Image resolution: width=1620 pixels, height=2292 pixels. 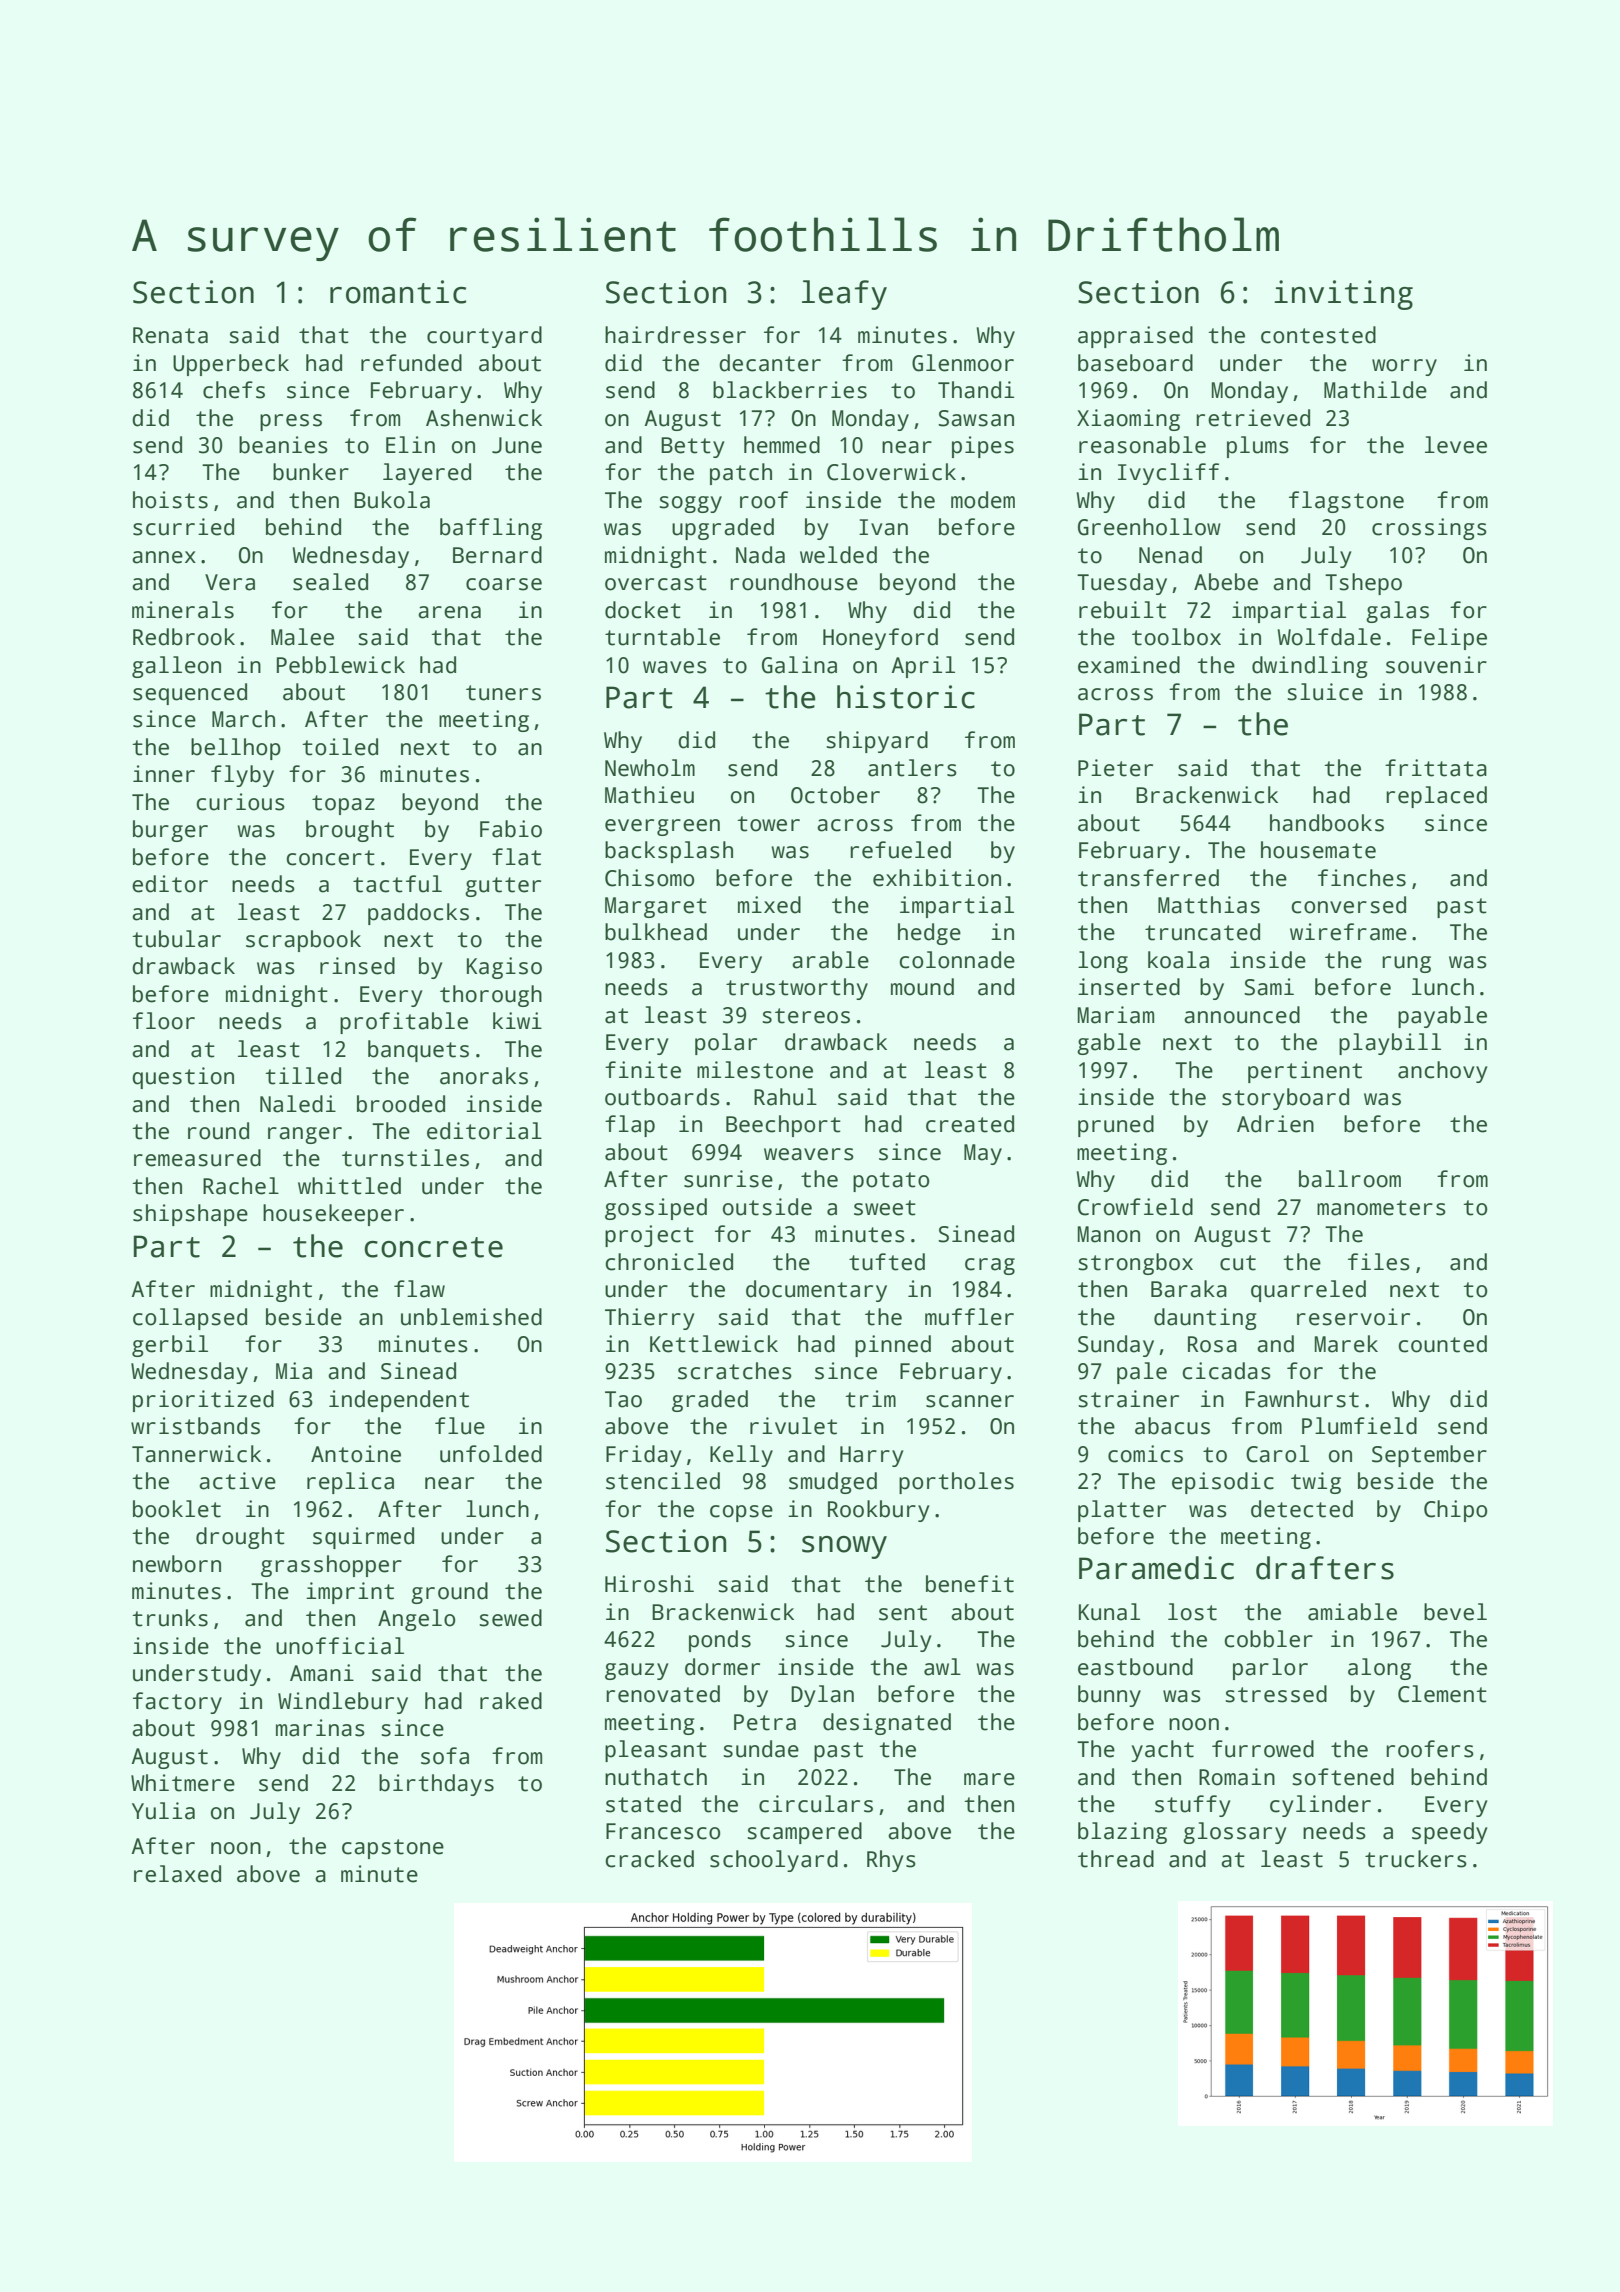 What do you see at coordinates (170, 1346) in the screenshot?
I see `gerbil` at bounding box center [170, 1346].
